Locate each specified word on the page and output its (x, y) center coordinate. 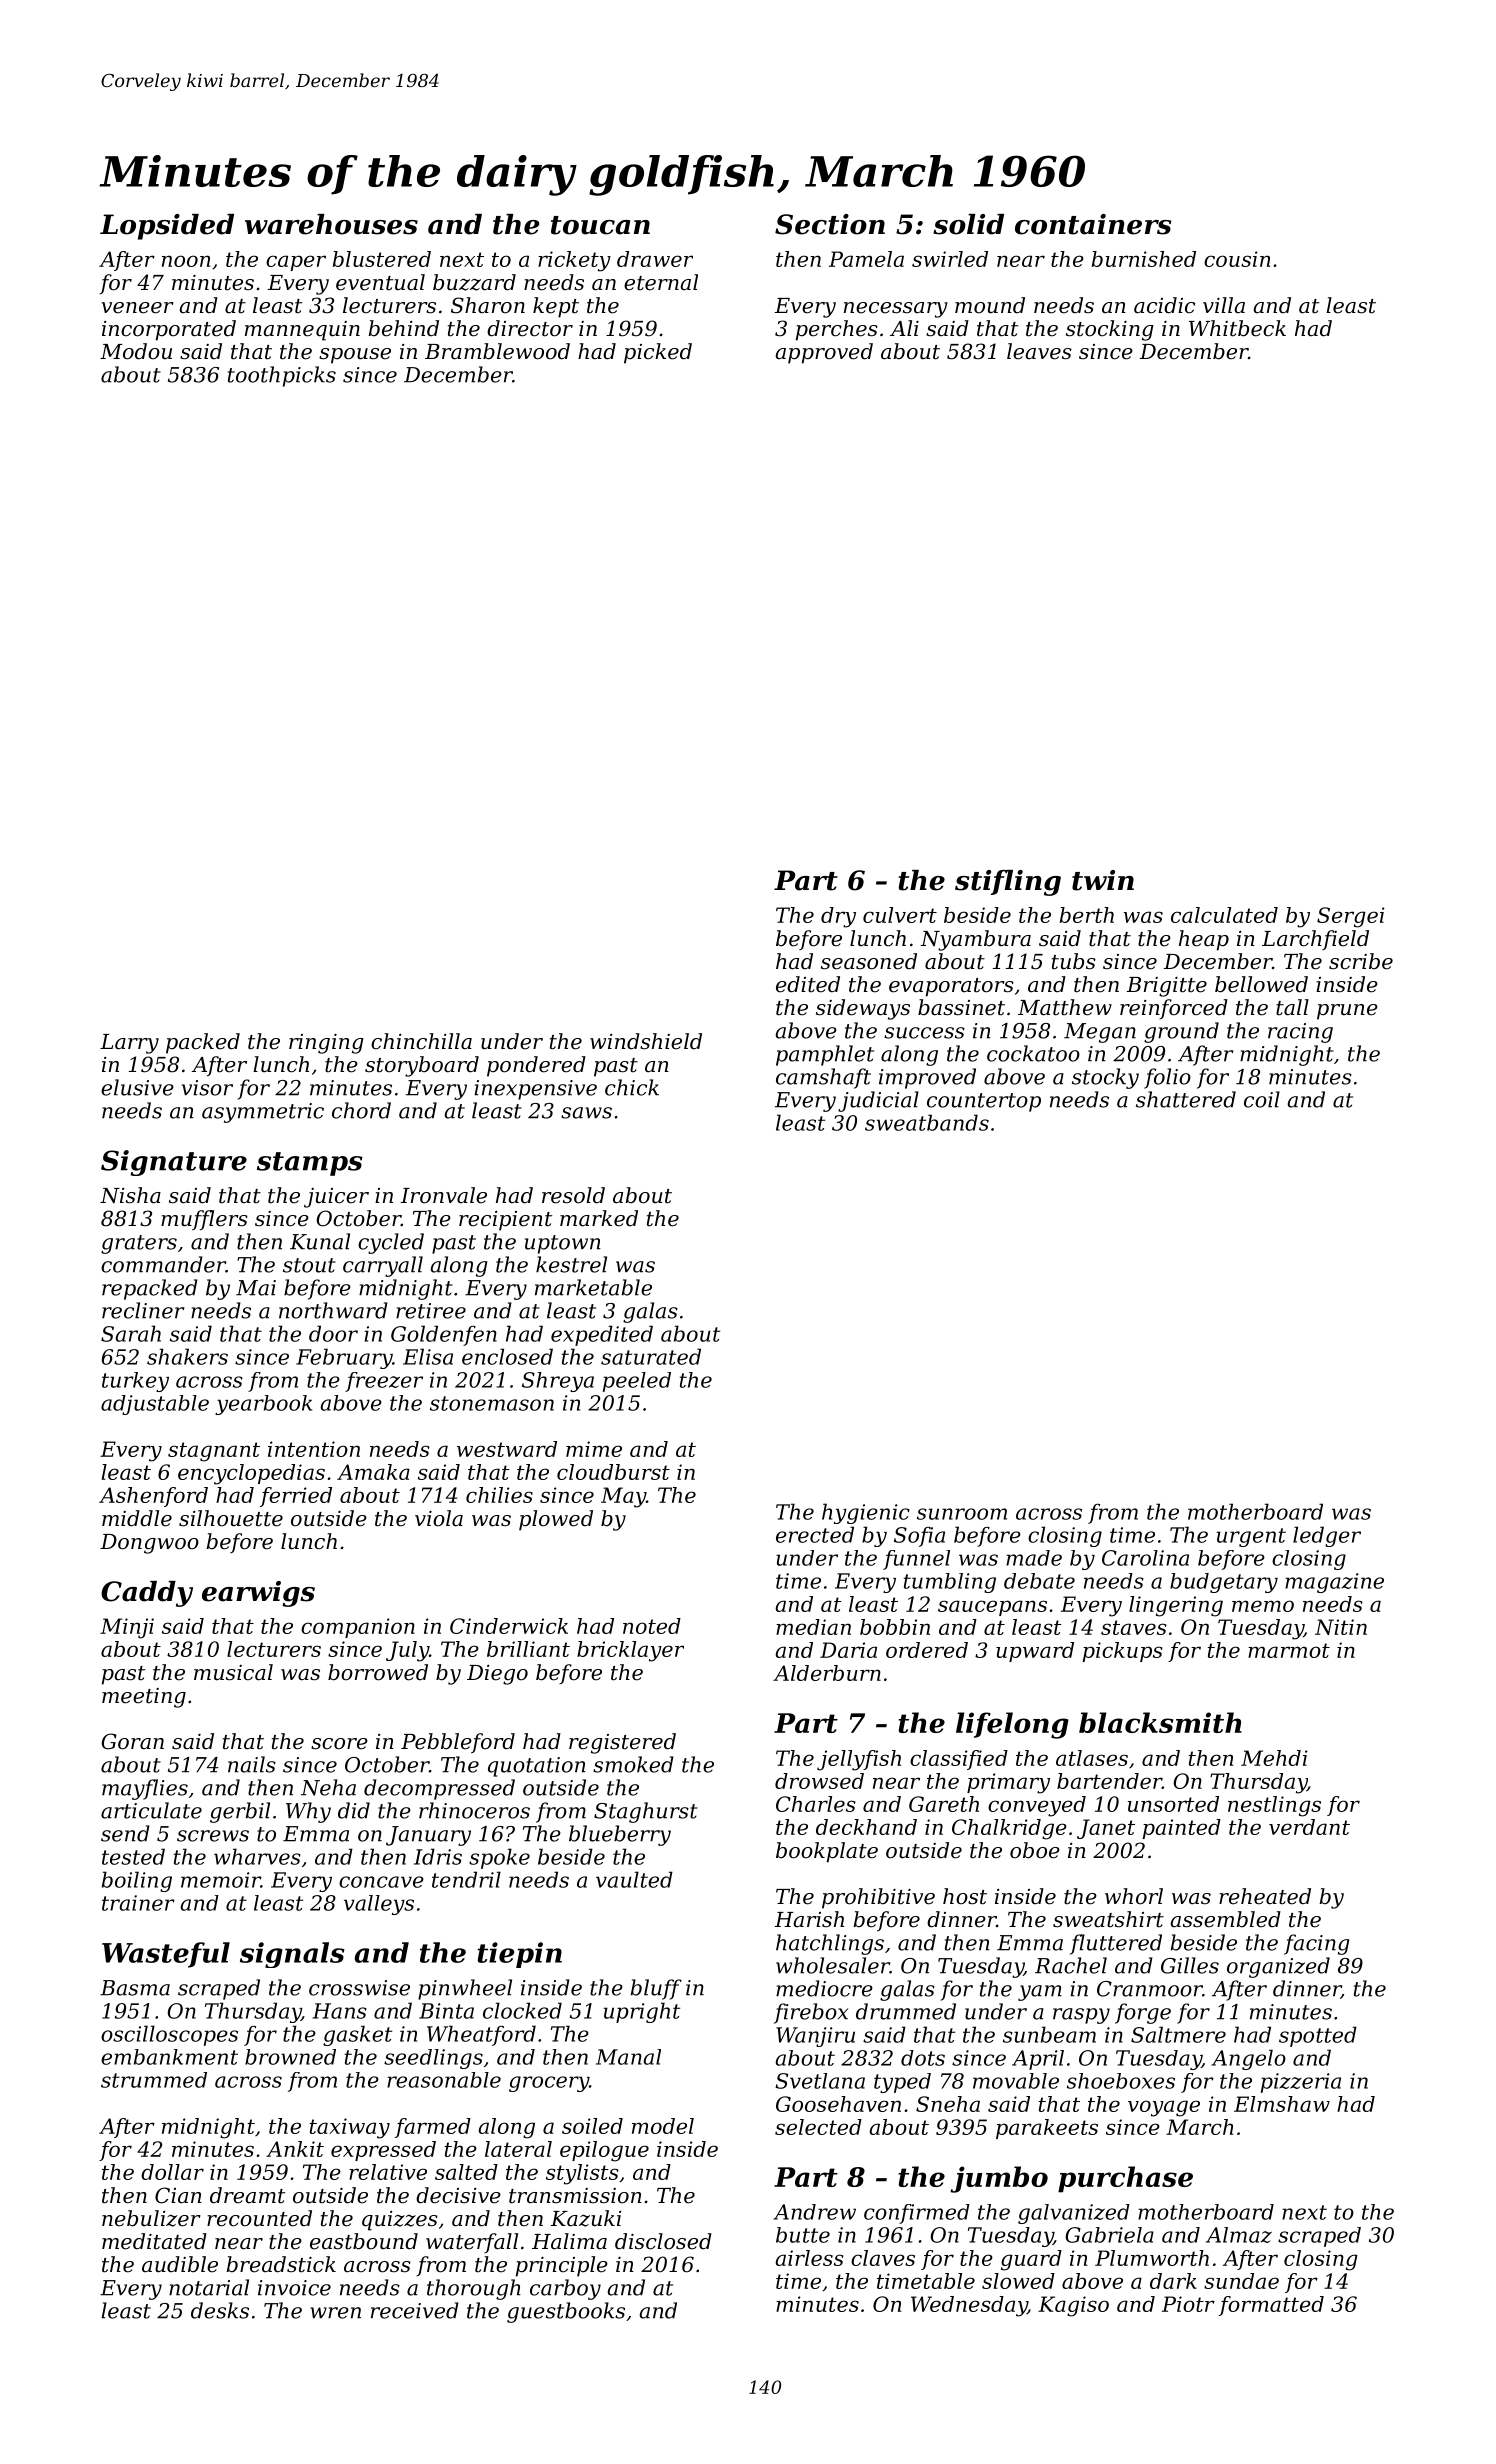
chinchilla (421, 1041)
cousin (1237, 259)
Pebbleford (458, 1743)
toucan (600, 225)
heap (1204, 940)
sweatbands (927, 1122)
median (813, 1627)
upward (1035, 1652)
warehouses (331, 224)
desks (220, 2310)
